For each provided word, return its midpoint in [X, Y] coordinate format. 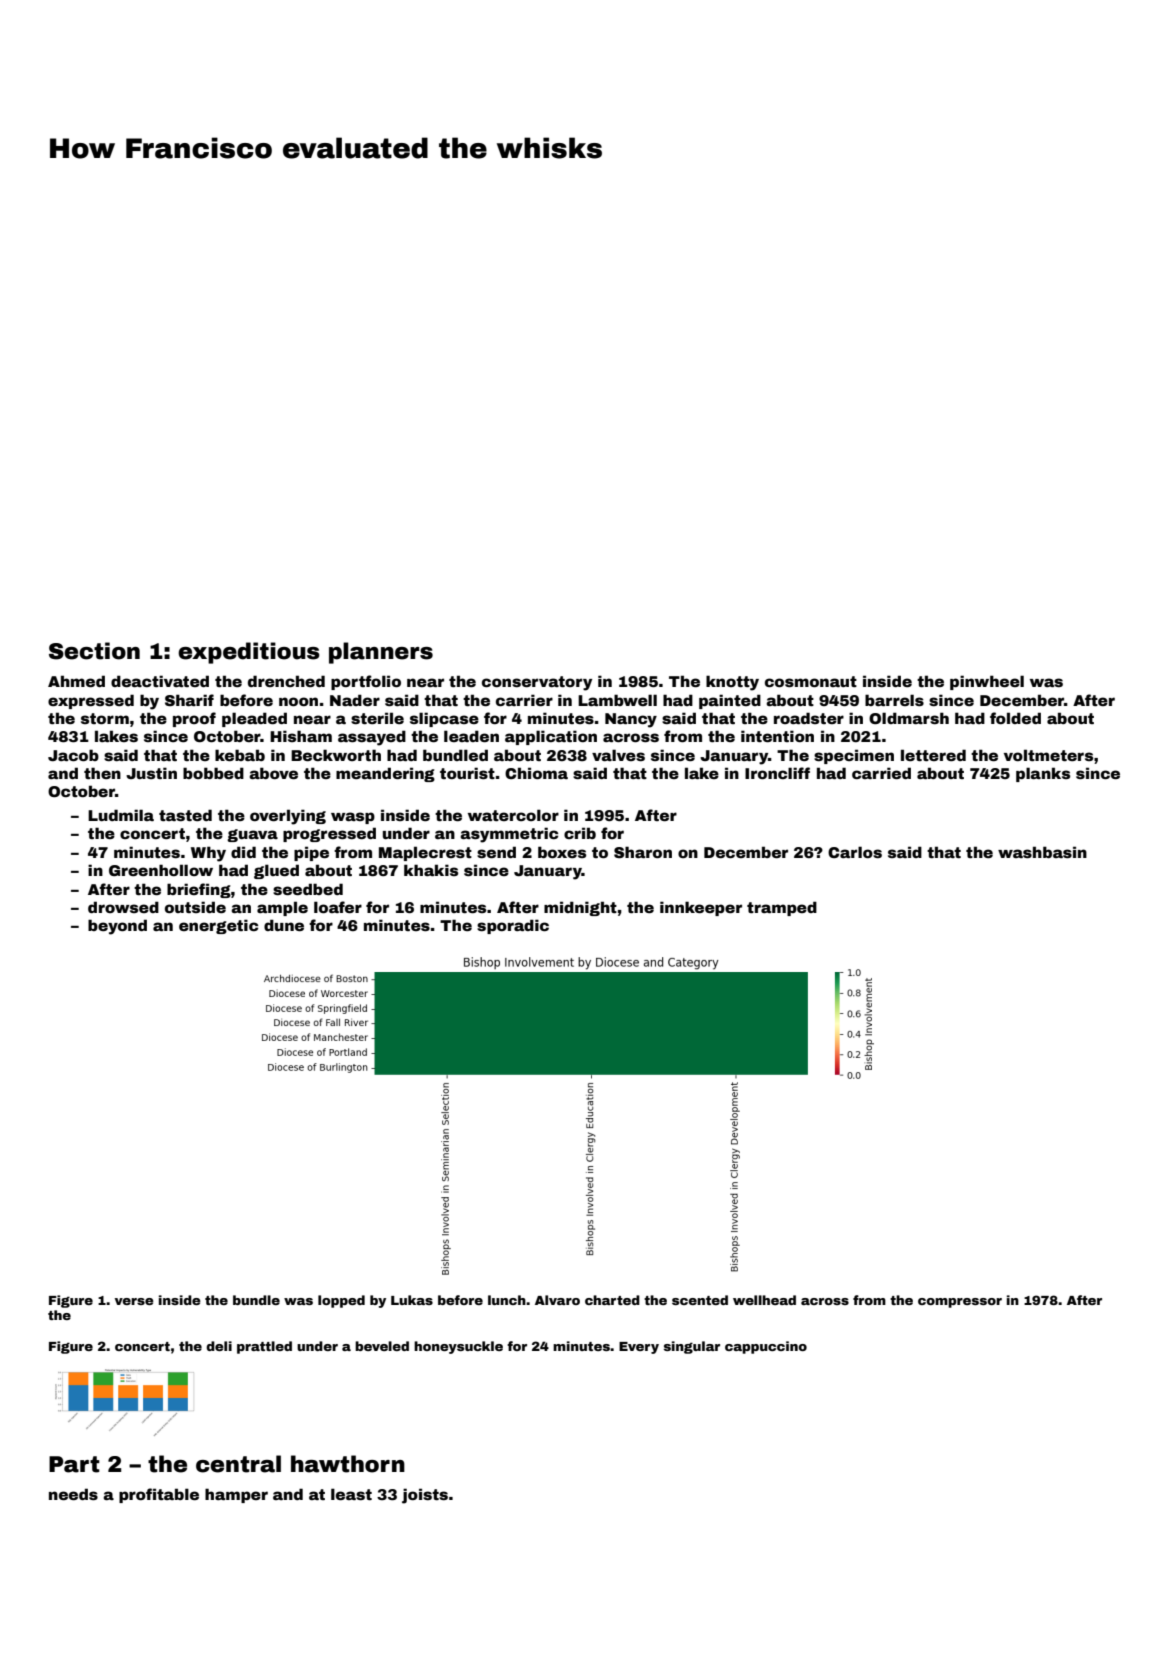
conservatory [537, 683]
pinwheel [987, 682]
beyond [117, 927]
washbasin [1042, 852]
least [351, 1494]
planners [381, 653]
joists [425, 1496]
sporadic [513, 926]
